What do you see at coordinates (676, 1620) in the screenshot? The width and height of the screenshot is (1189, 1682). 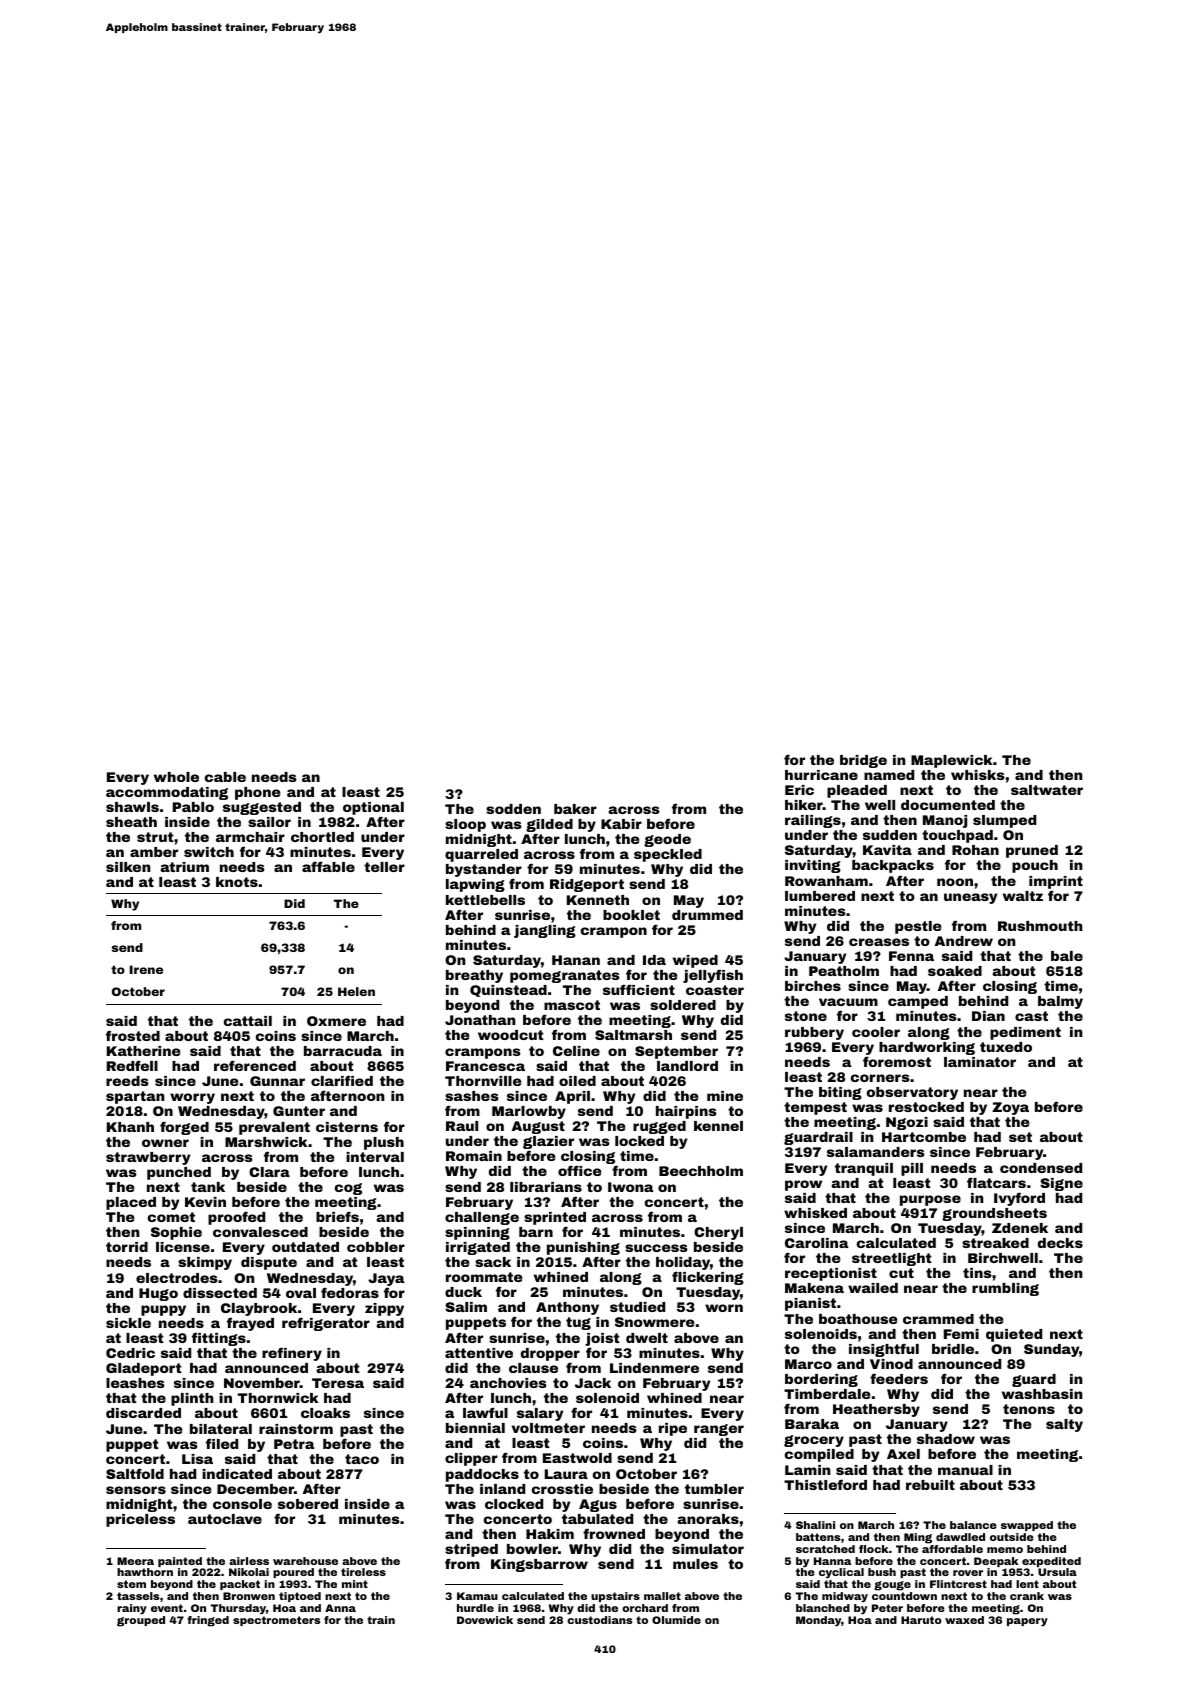 I see `Olumide` at bounding box center [676, 1620].
